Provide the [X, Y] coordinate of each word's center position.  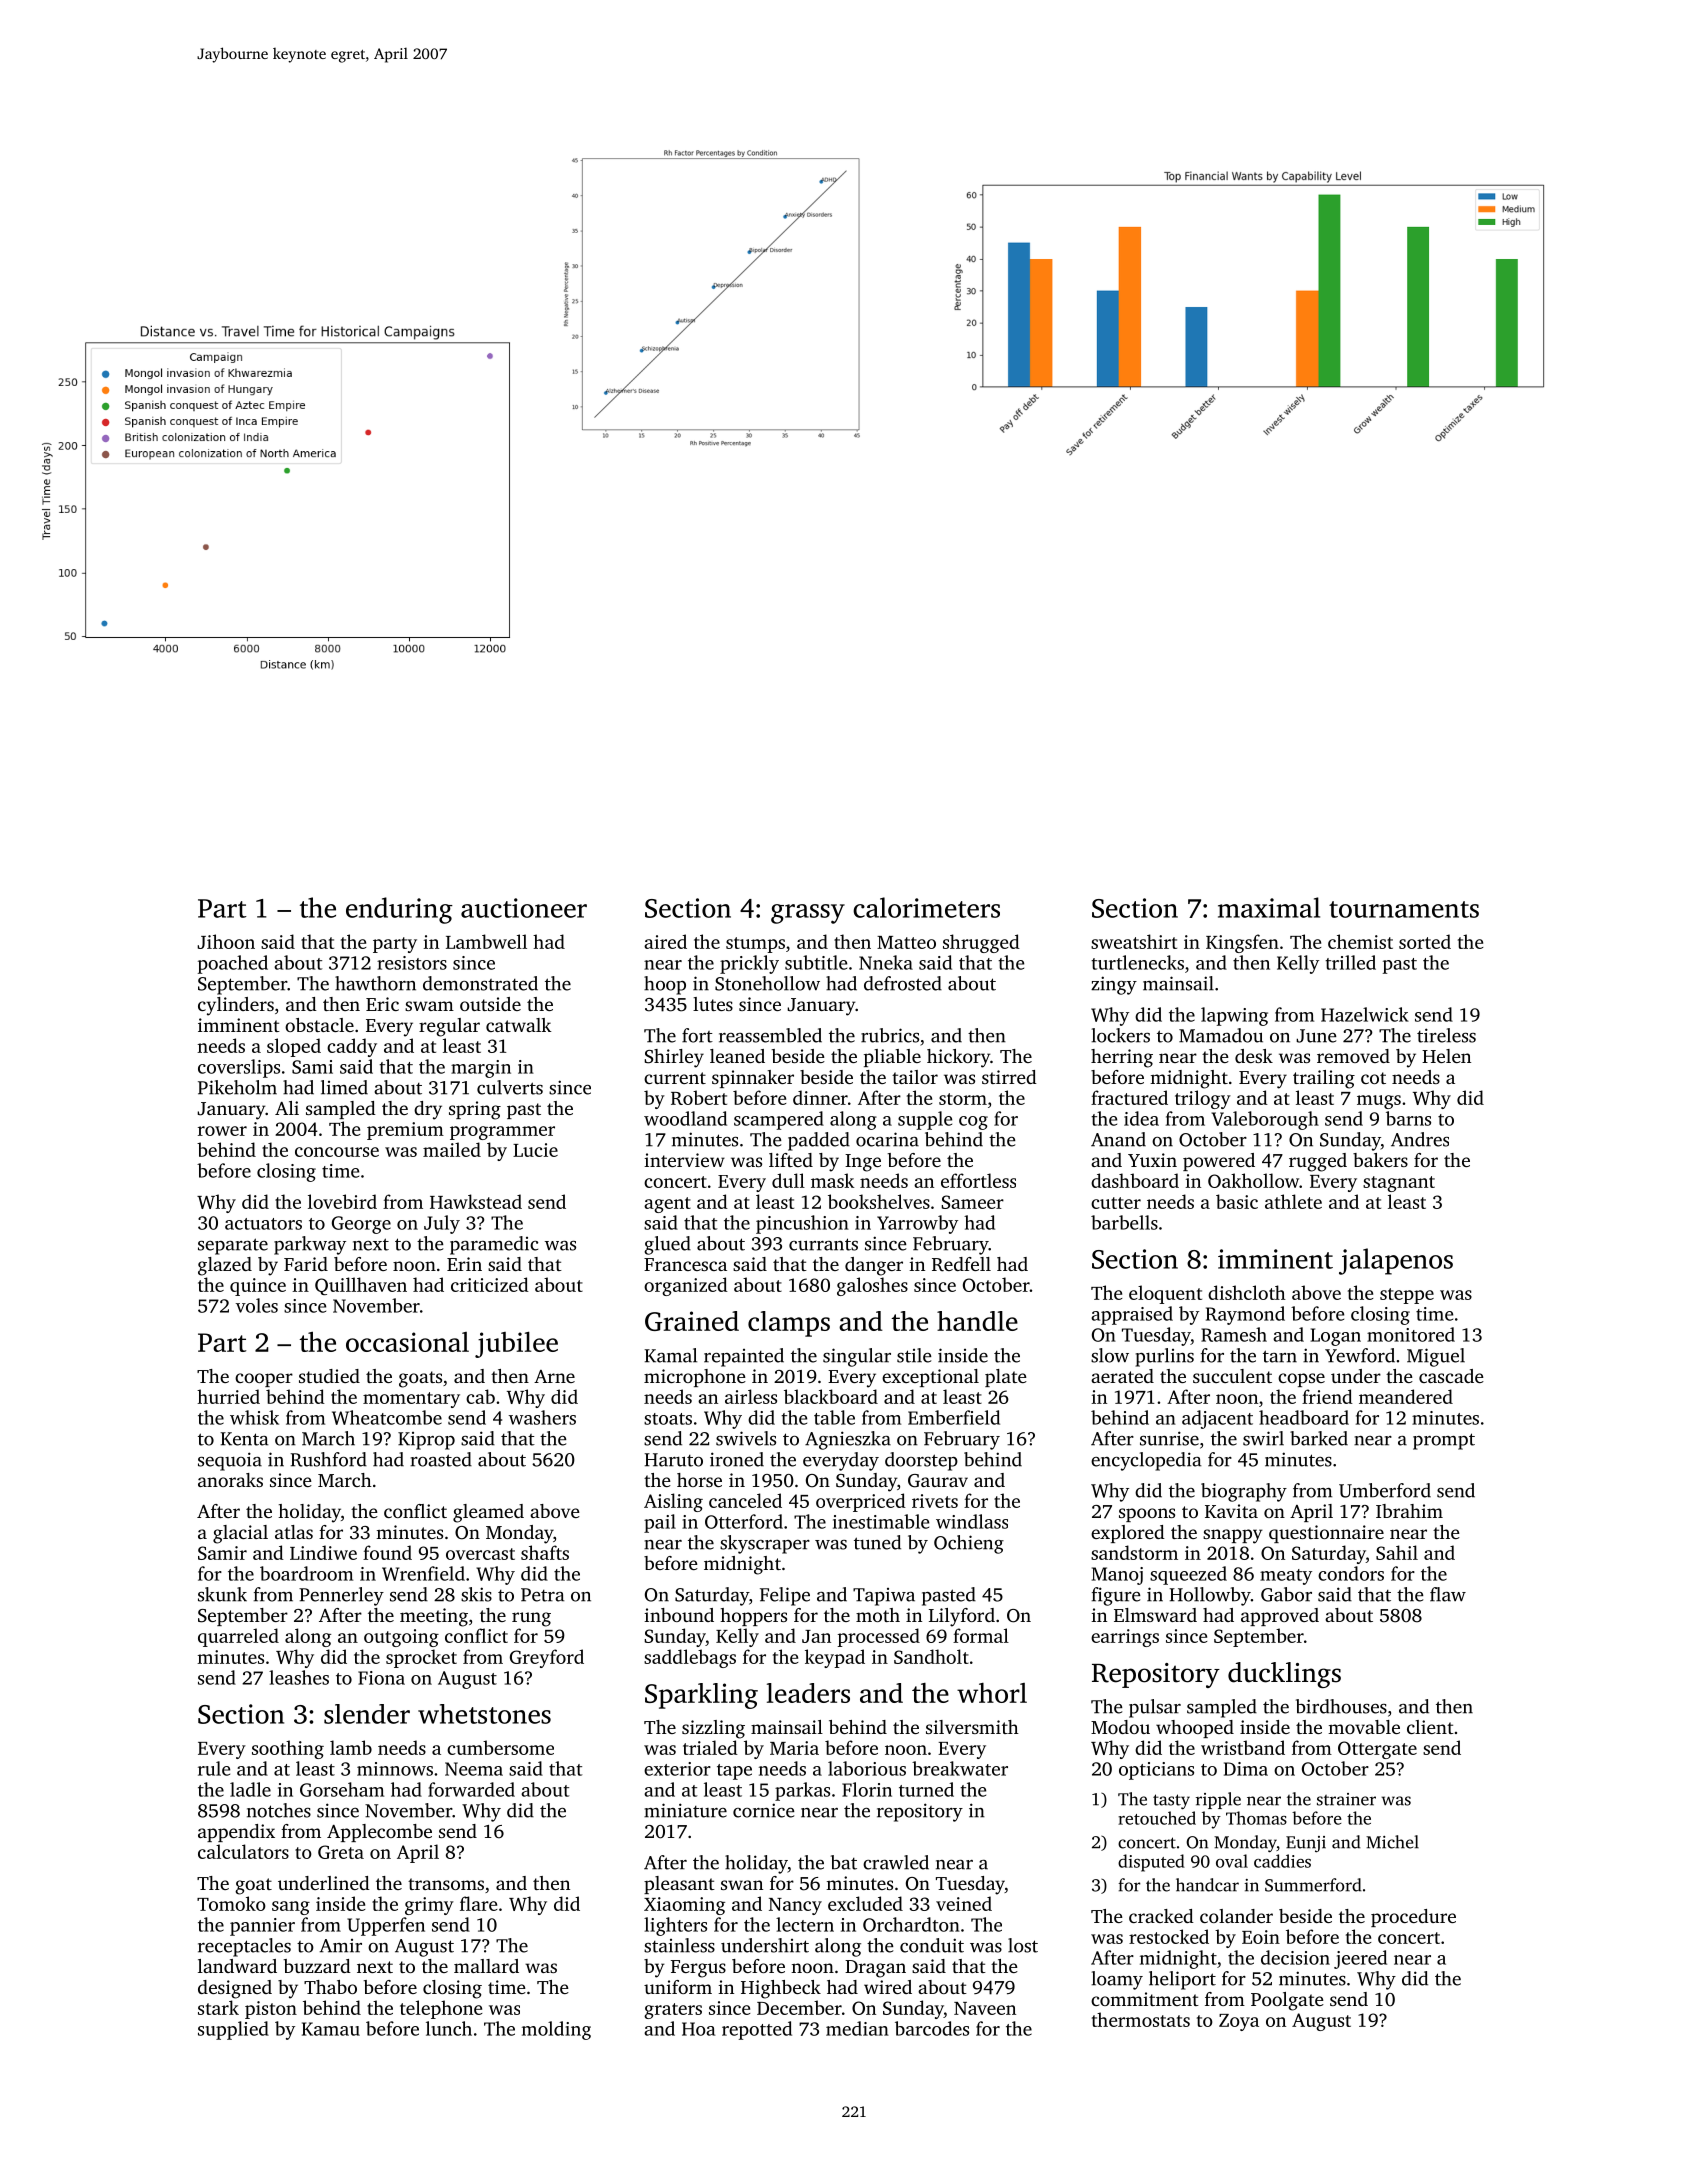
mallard [486, 1966]
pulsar [1155, 1708]
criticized [490, 1284]
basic [1237, 1201]
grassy [808, 914]
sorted [1425, 941]
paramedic [494, 1245]
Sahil [1397, 1552]
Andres [1420, 1139]
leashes [299, 1677]
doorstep [921, 1461]
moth [878, 1615]
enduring [399, 910]
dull [788, 1180]
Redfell [961, 1264]
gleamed [488, 1513]
